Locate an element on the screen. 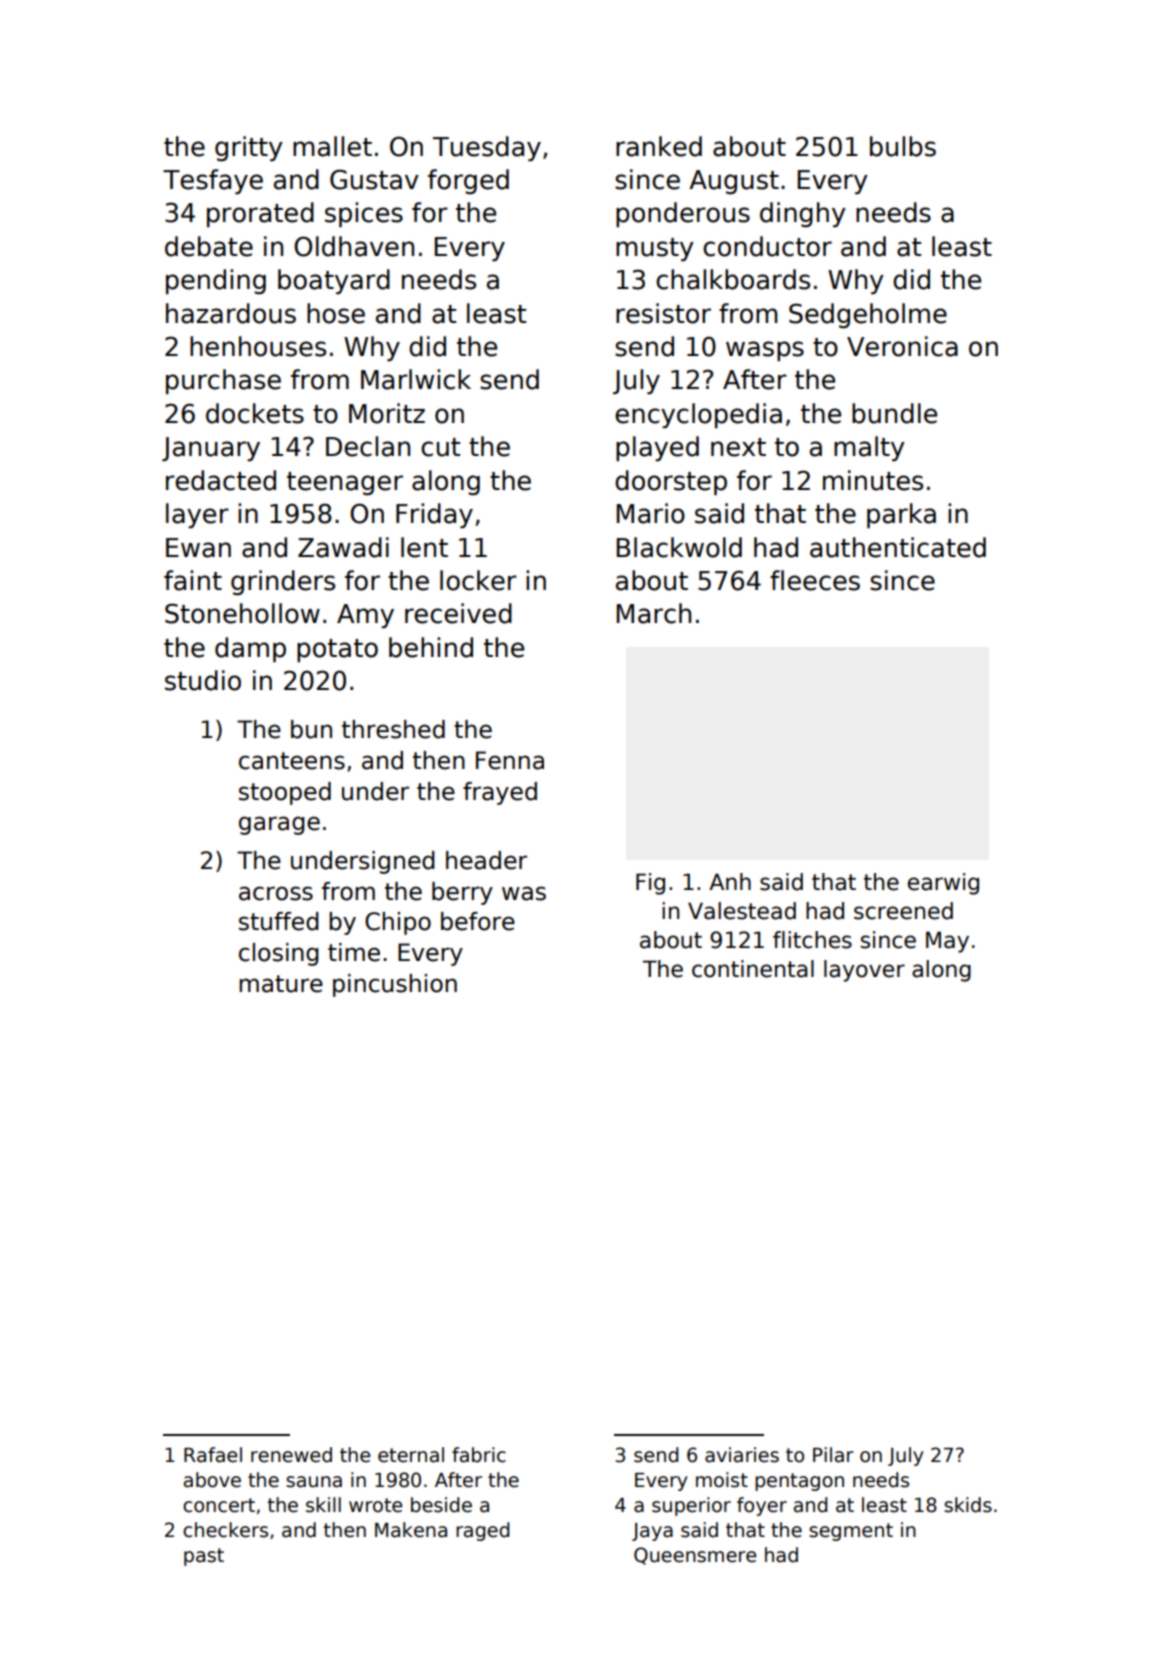 This screenshot has height=1654, width=1165. flitches is located at coordinates (812, 940).
